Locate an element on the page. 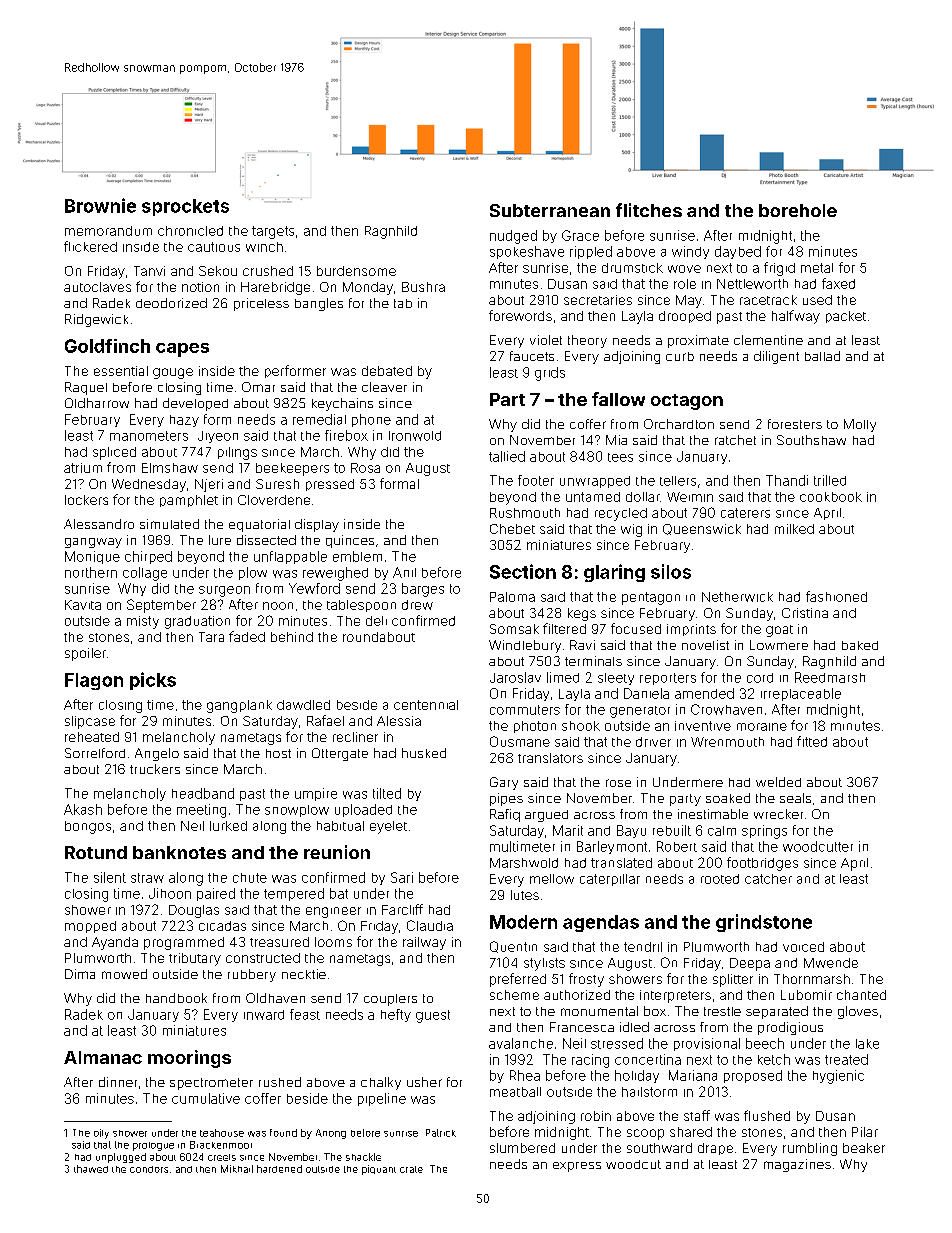  cookbook is located at coordinates (831, 497).
